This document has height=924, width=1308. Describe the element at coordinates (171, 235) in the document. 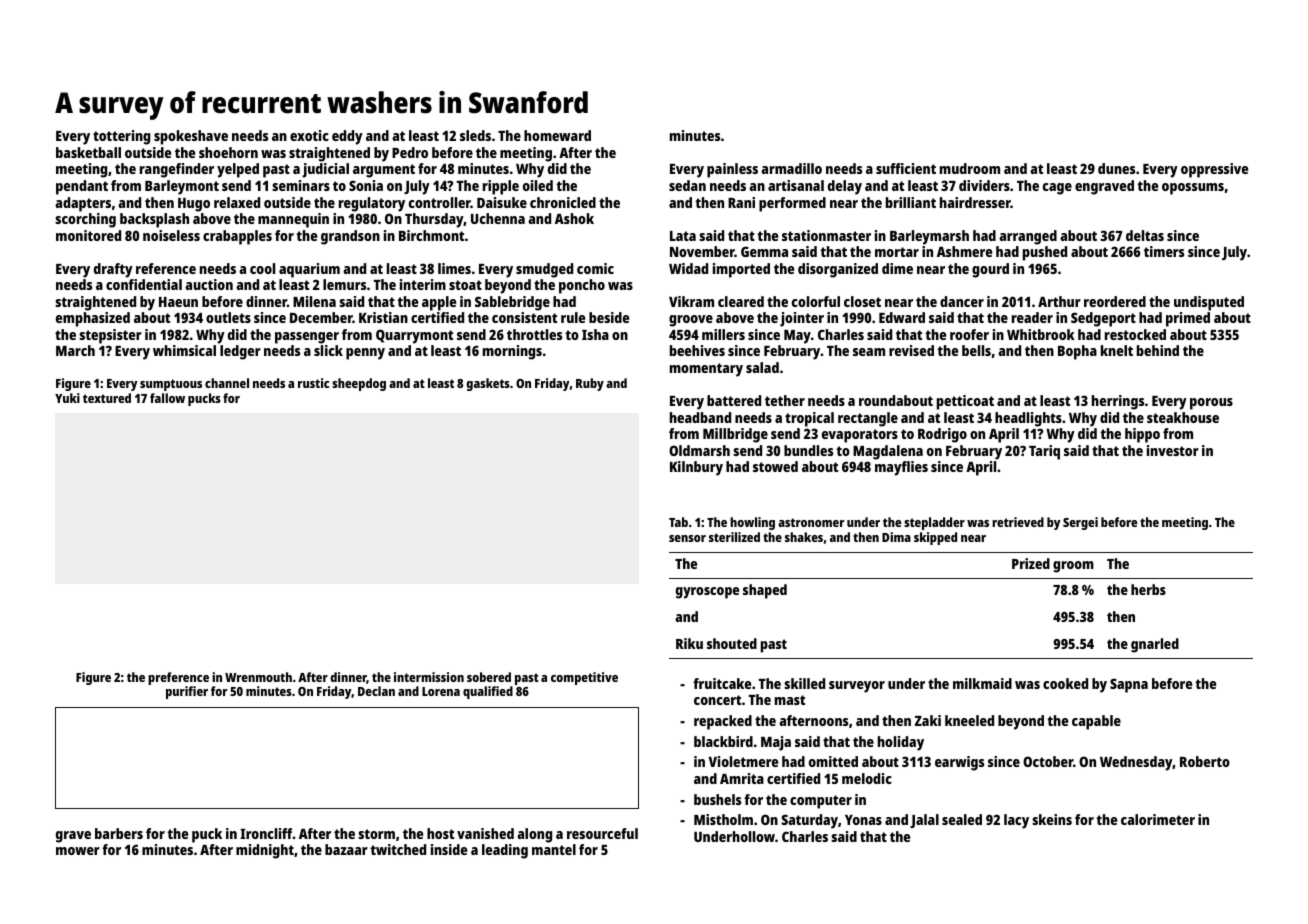

I see `noiseless` at that location.
